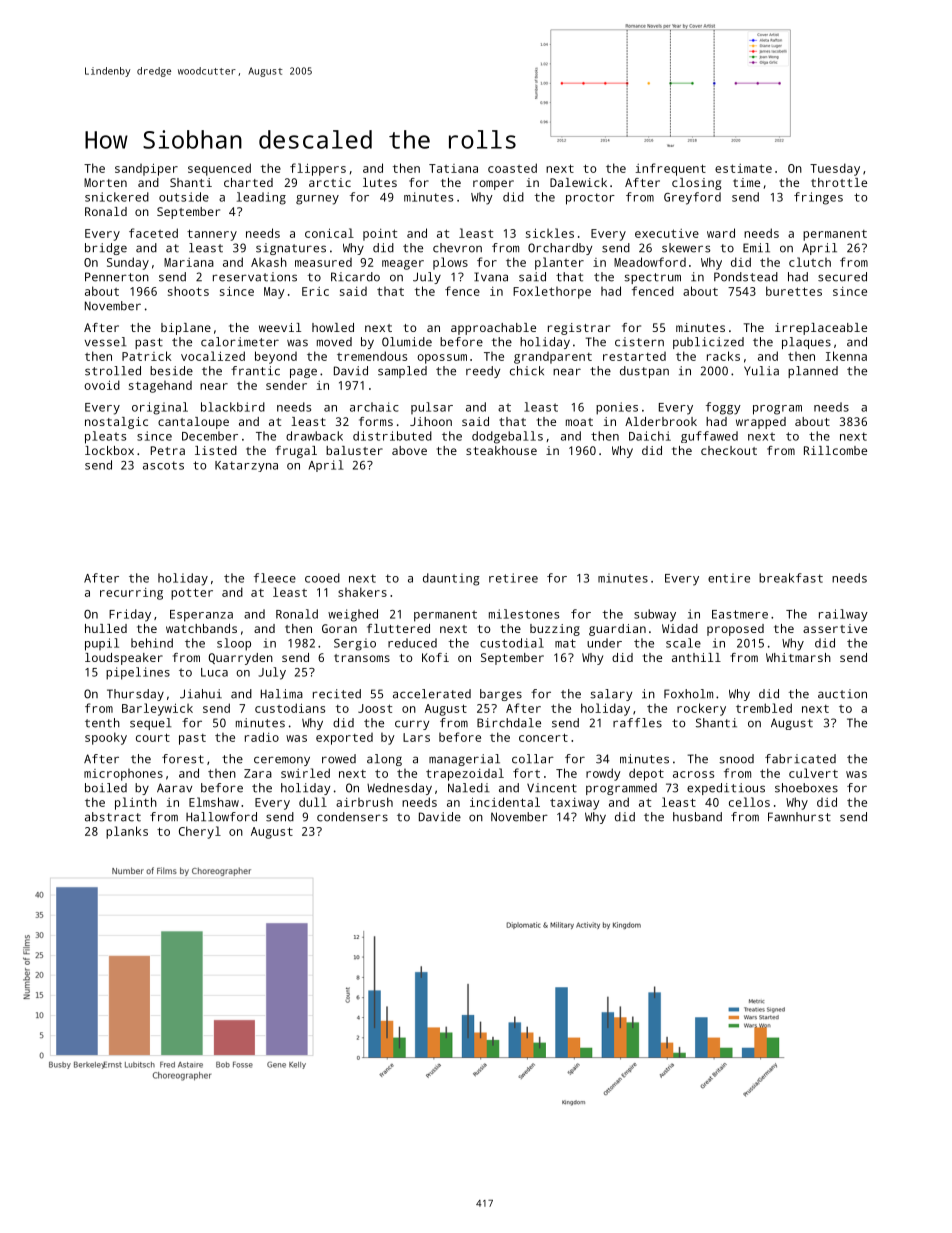 This image has width=952, height=1233. What do you see at coordinates (575, 804) in the image?
I see `taxiway` at bounding box center [575, 804].
